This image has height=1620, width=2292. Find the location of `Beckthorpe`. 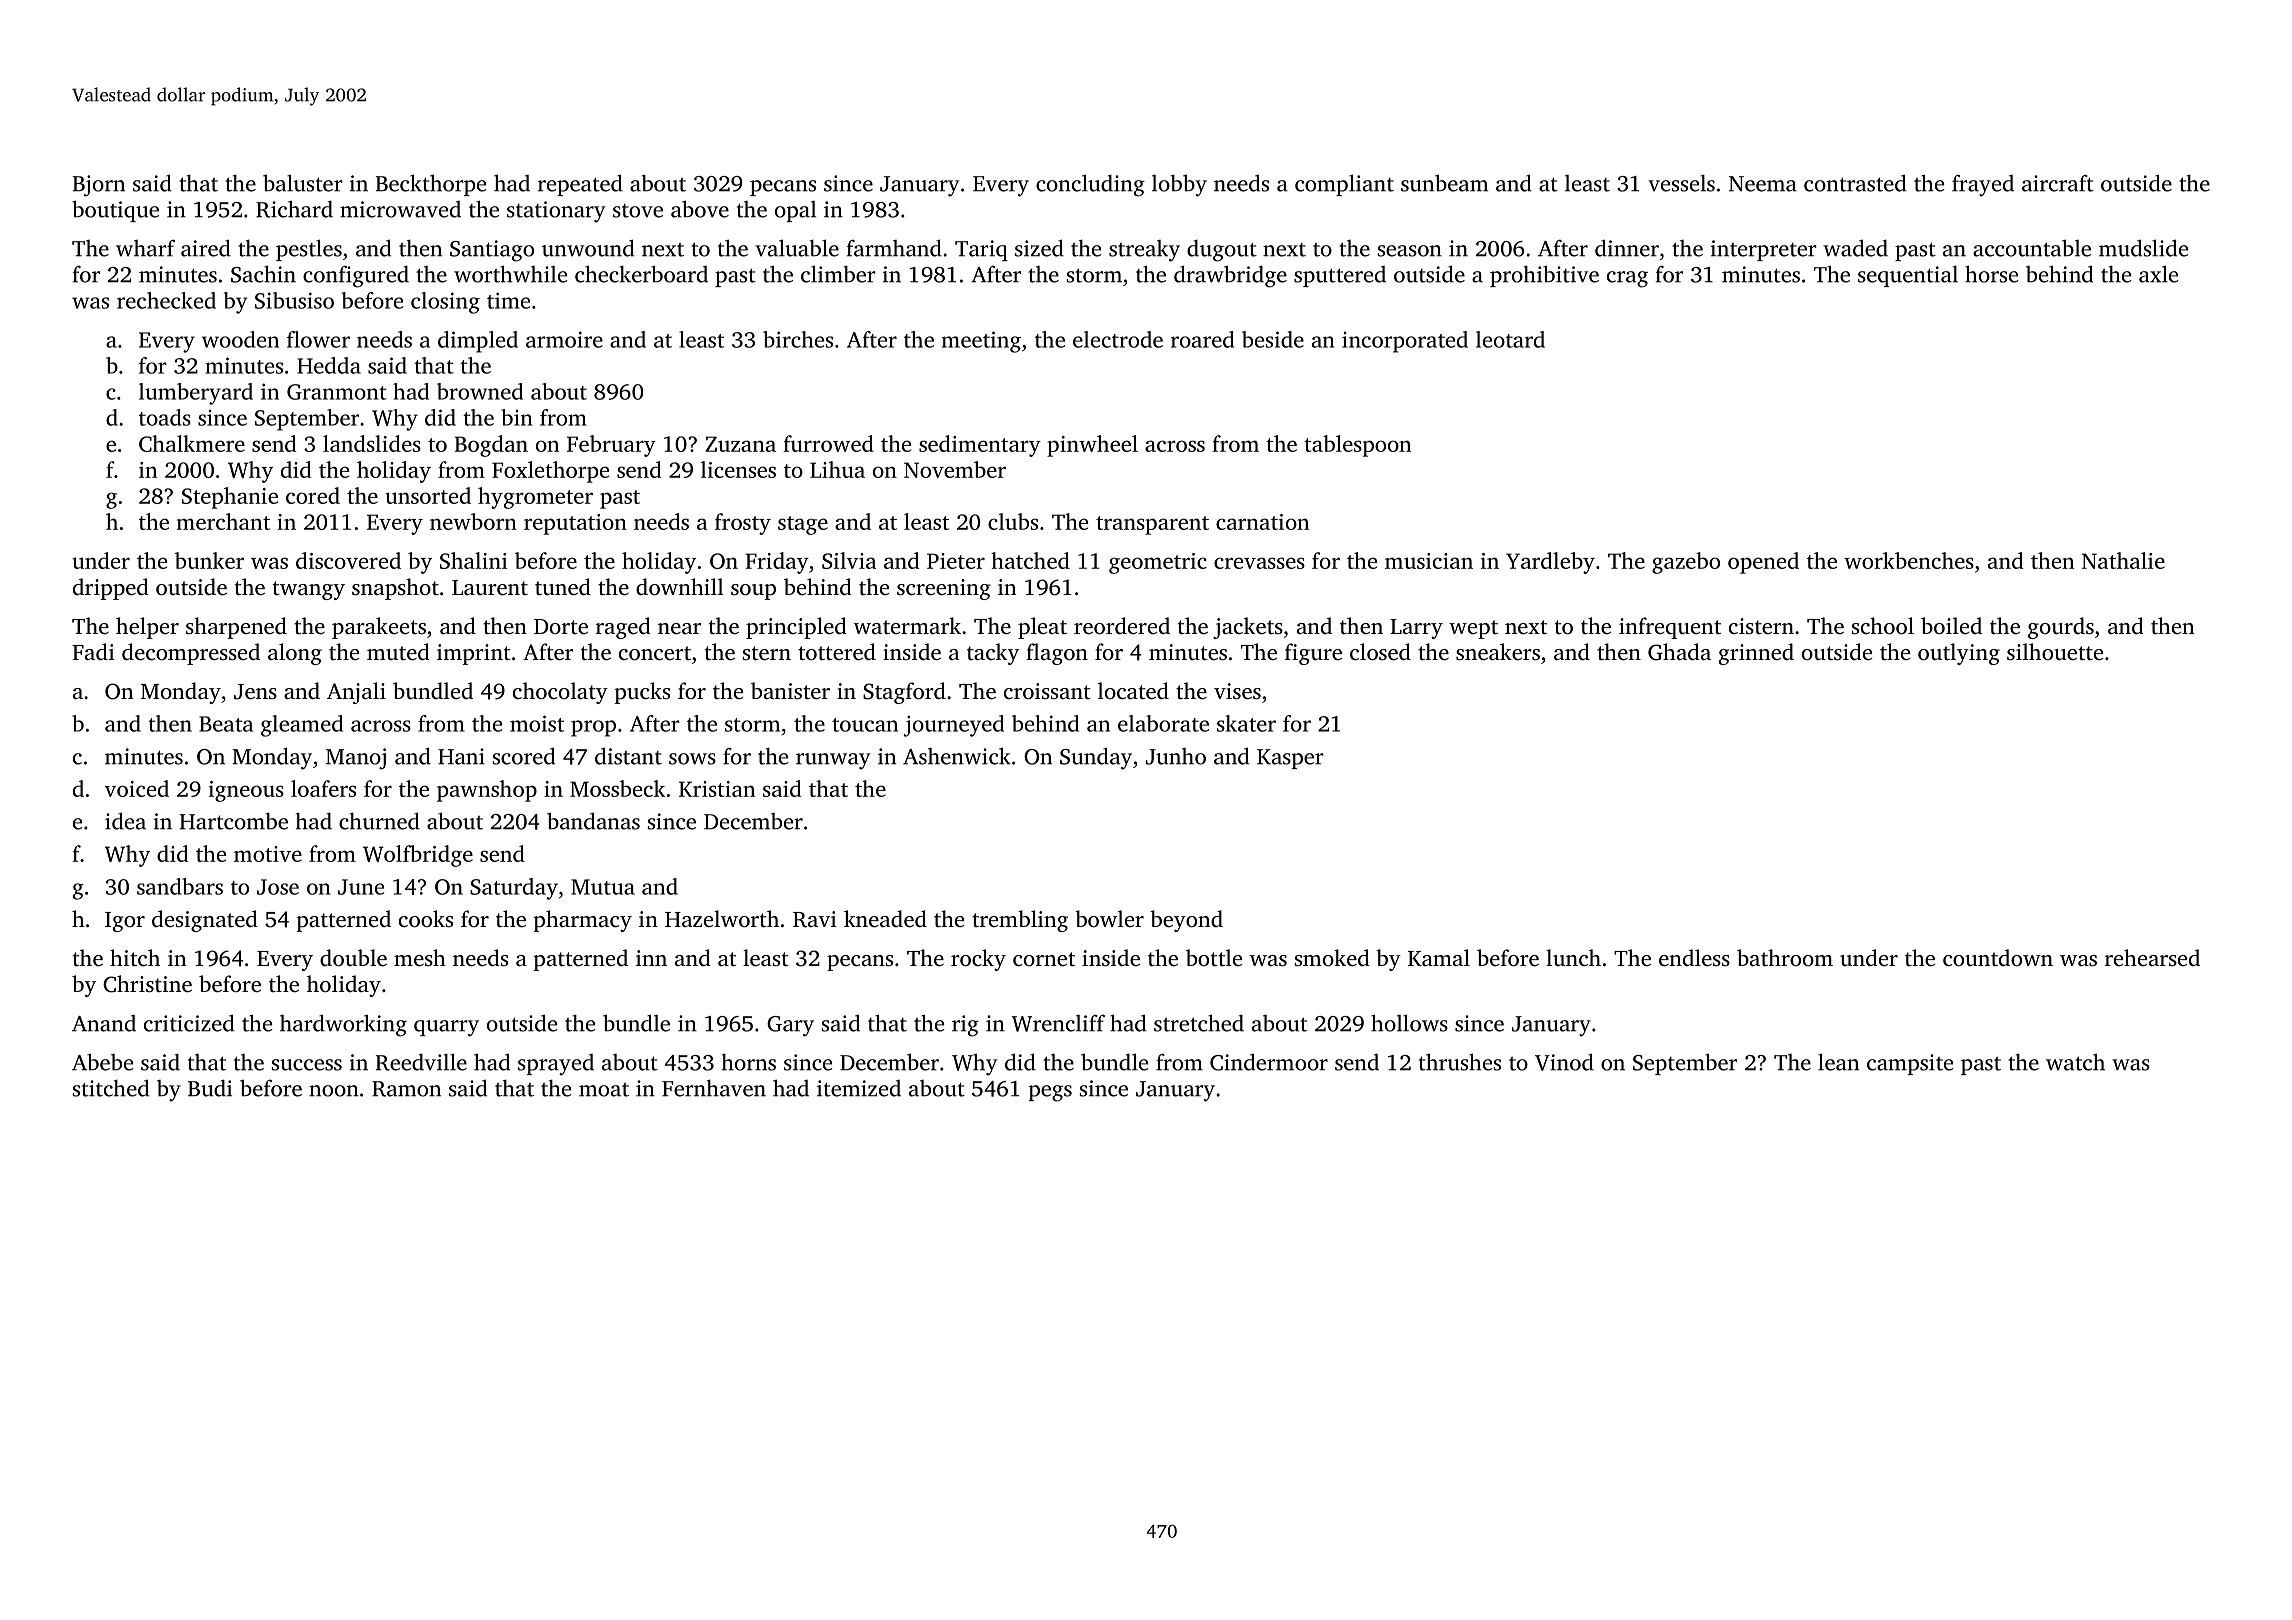

Beckthorpe is located at coordinates (431, 185).
